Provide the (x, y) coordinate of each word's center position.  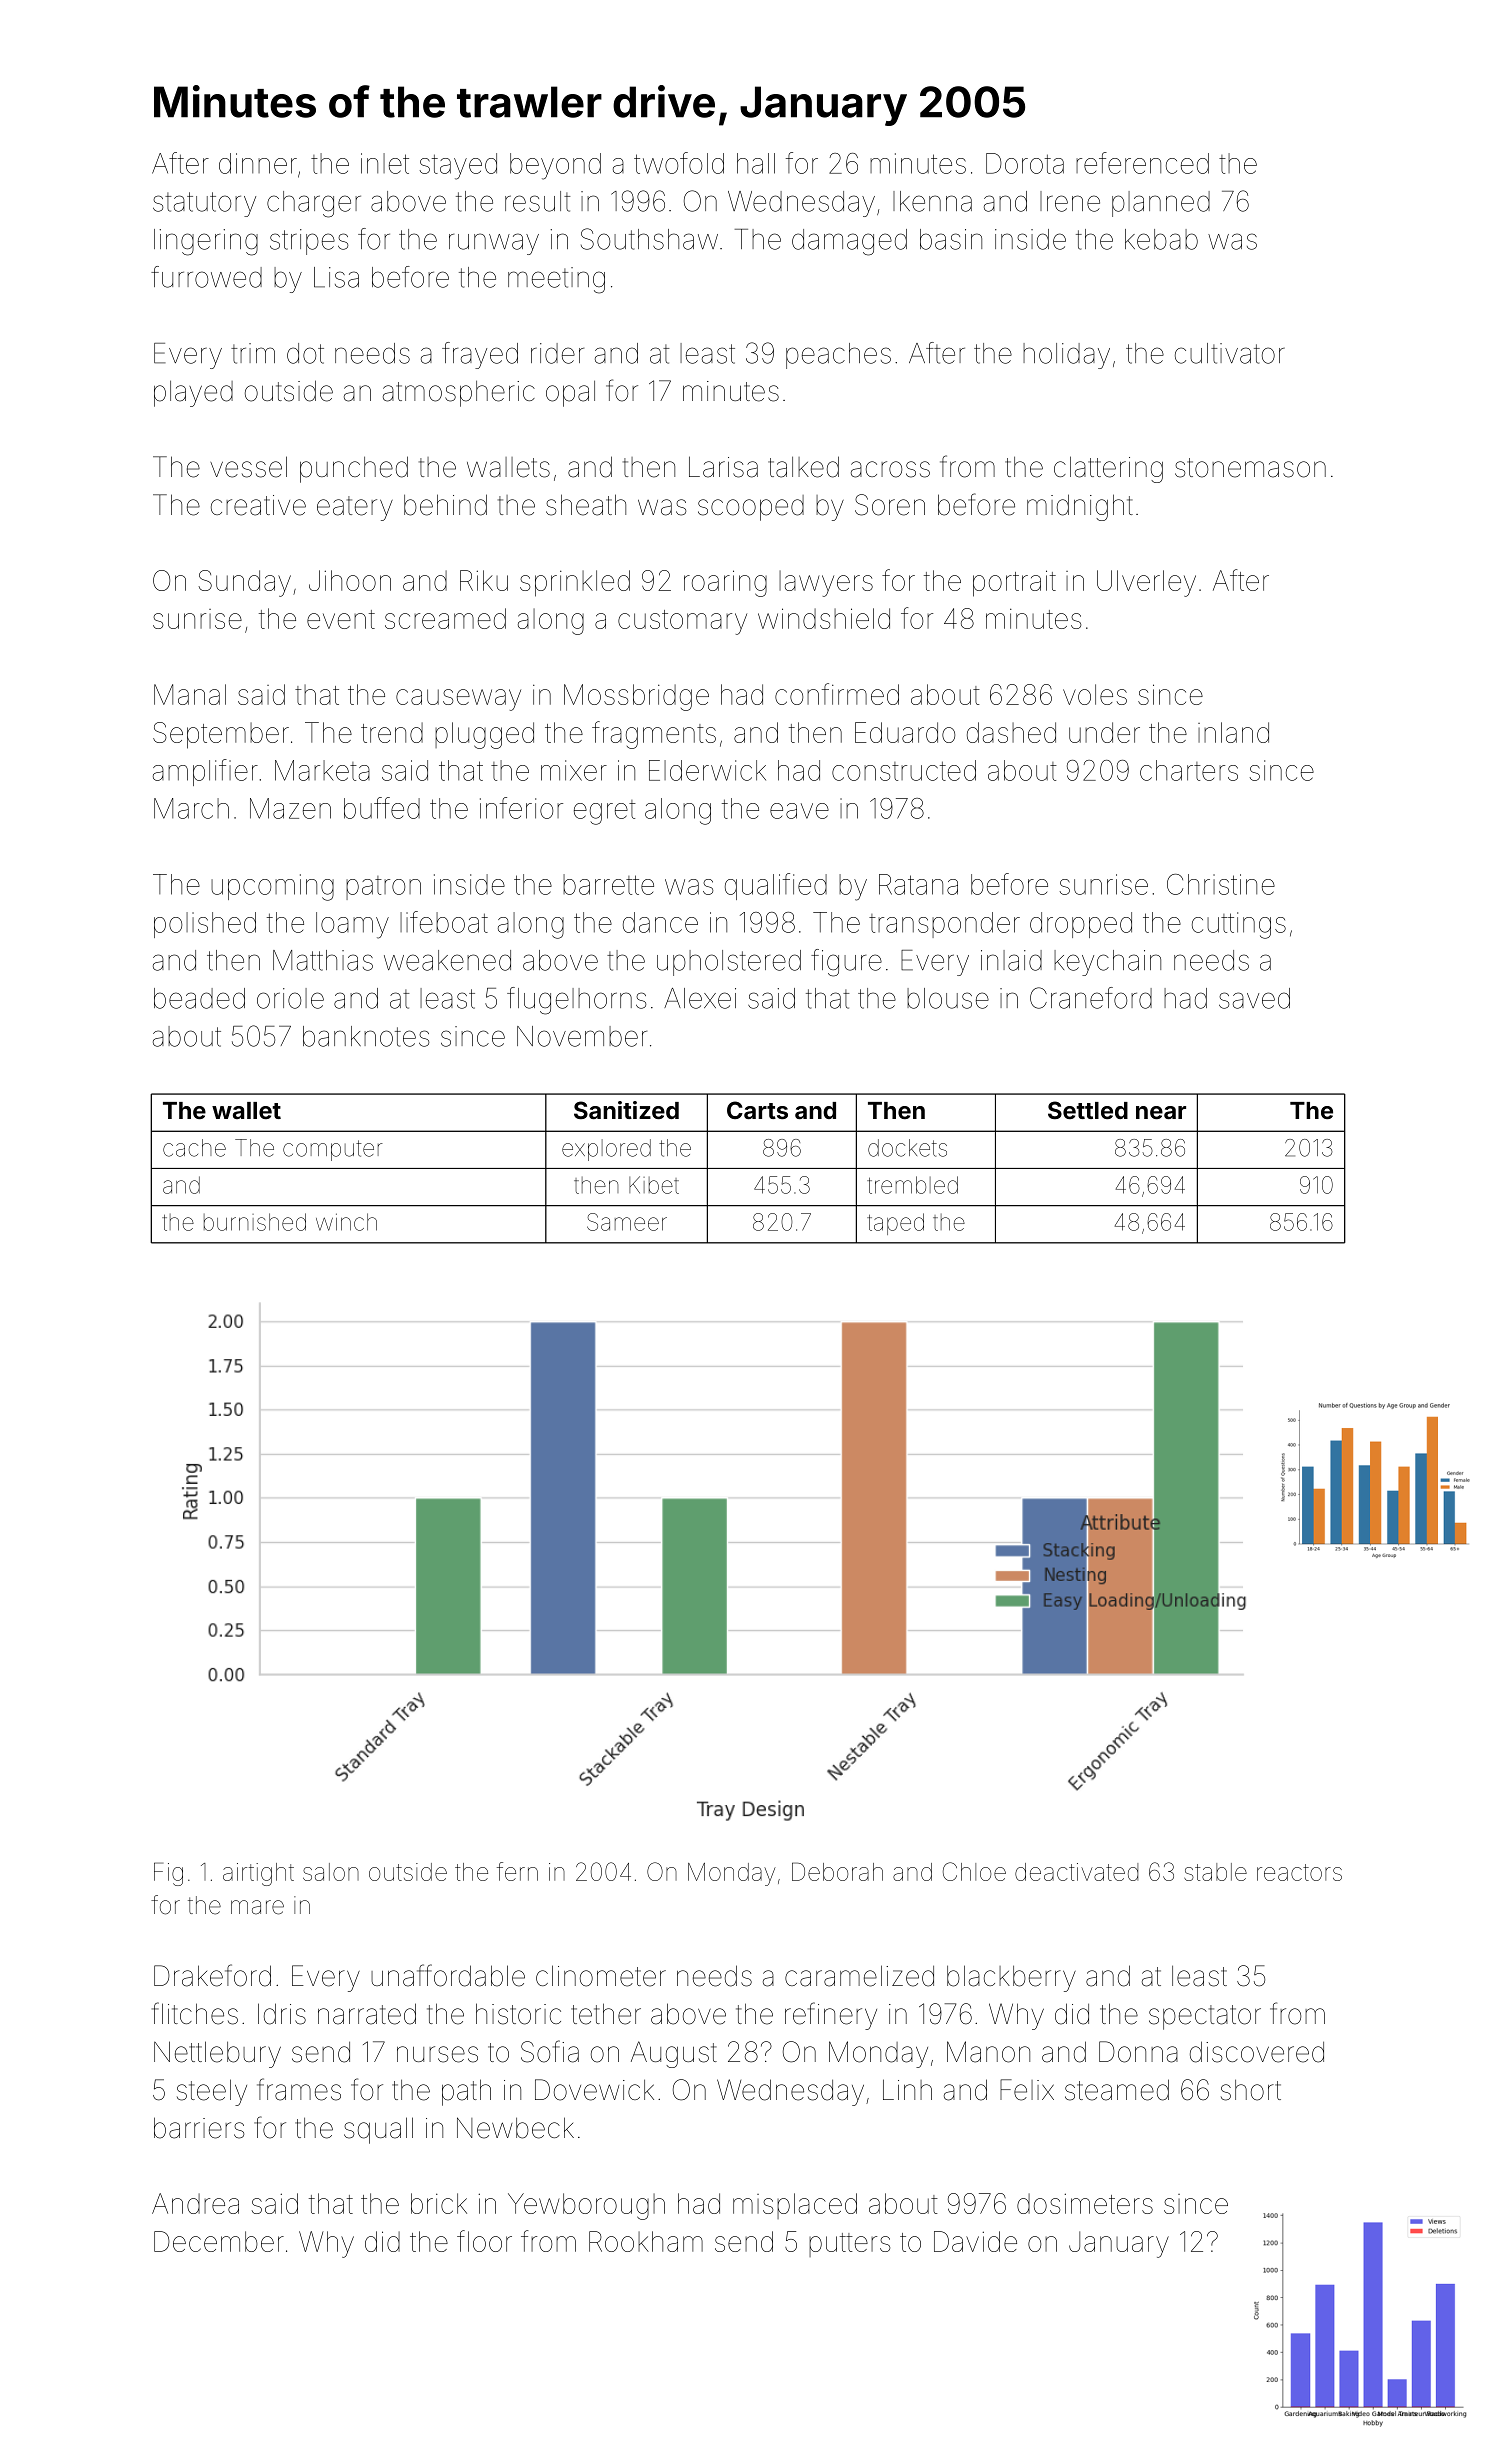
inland (1233, 732)
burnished (255, 1222)
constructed (904, 770)
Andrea (195, 2203)
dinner (258, 163)
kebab (1161, 239)
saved (1254, 998)
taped (895, 1224)
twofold (679, 163)
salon (331, 1872)
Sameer (627, 1222)
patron (383, 888)
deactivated (1076, 1872)
